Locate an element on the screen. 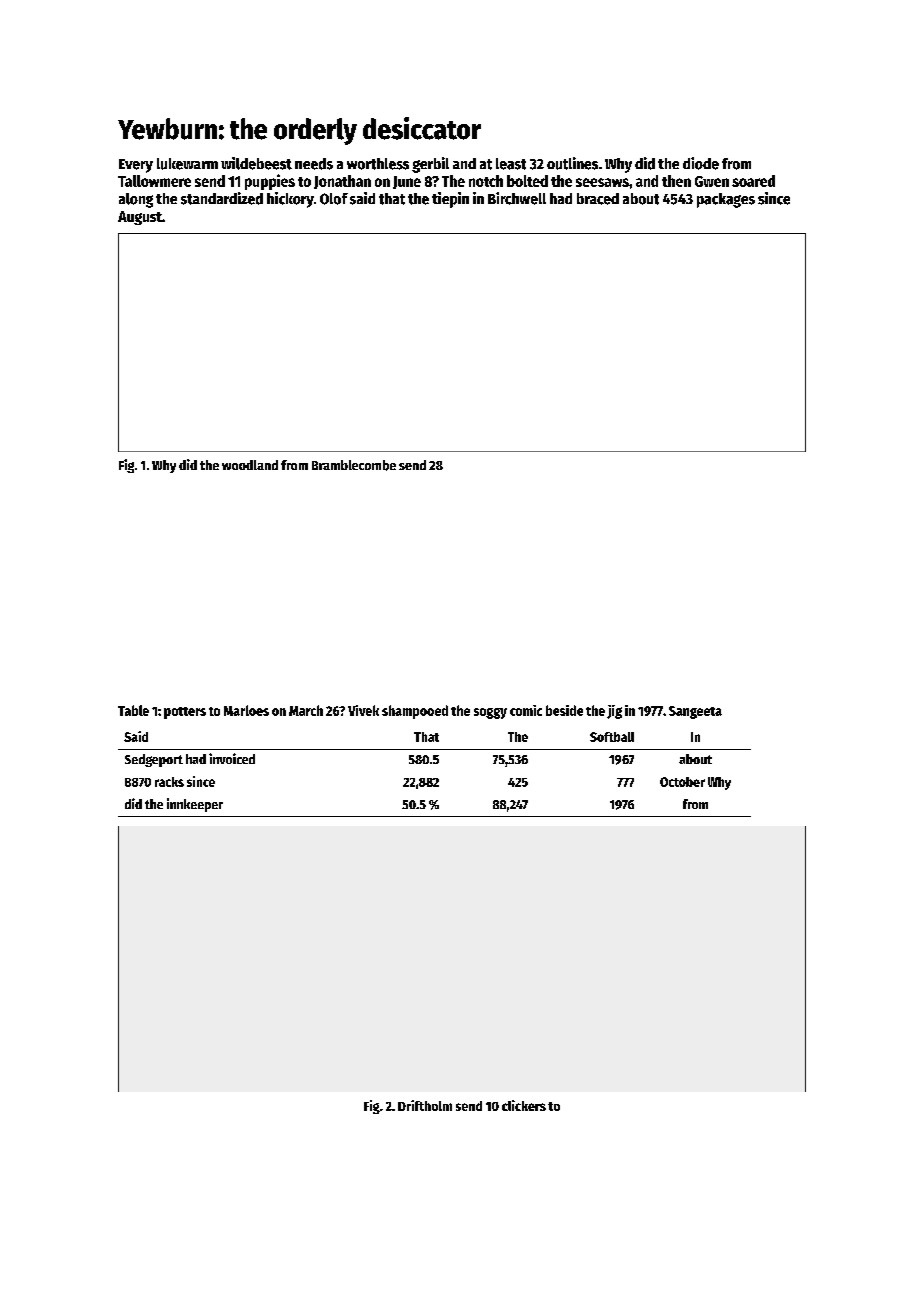 The height and width of the screenshot is (1308, 924). Driftholm is located at coordinates (425, 1105).
